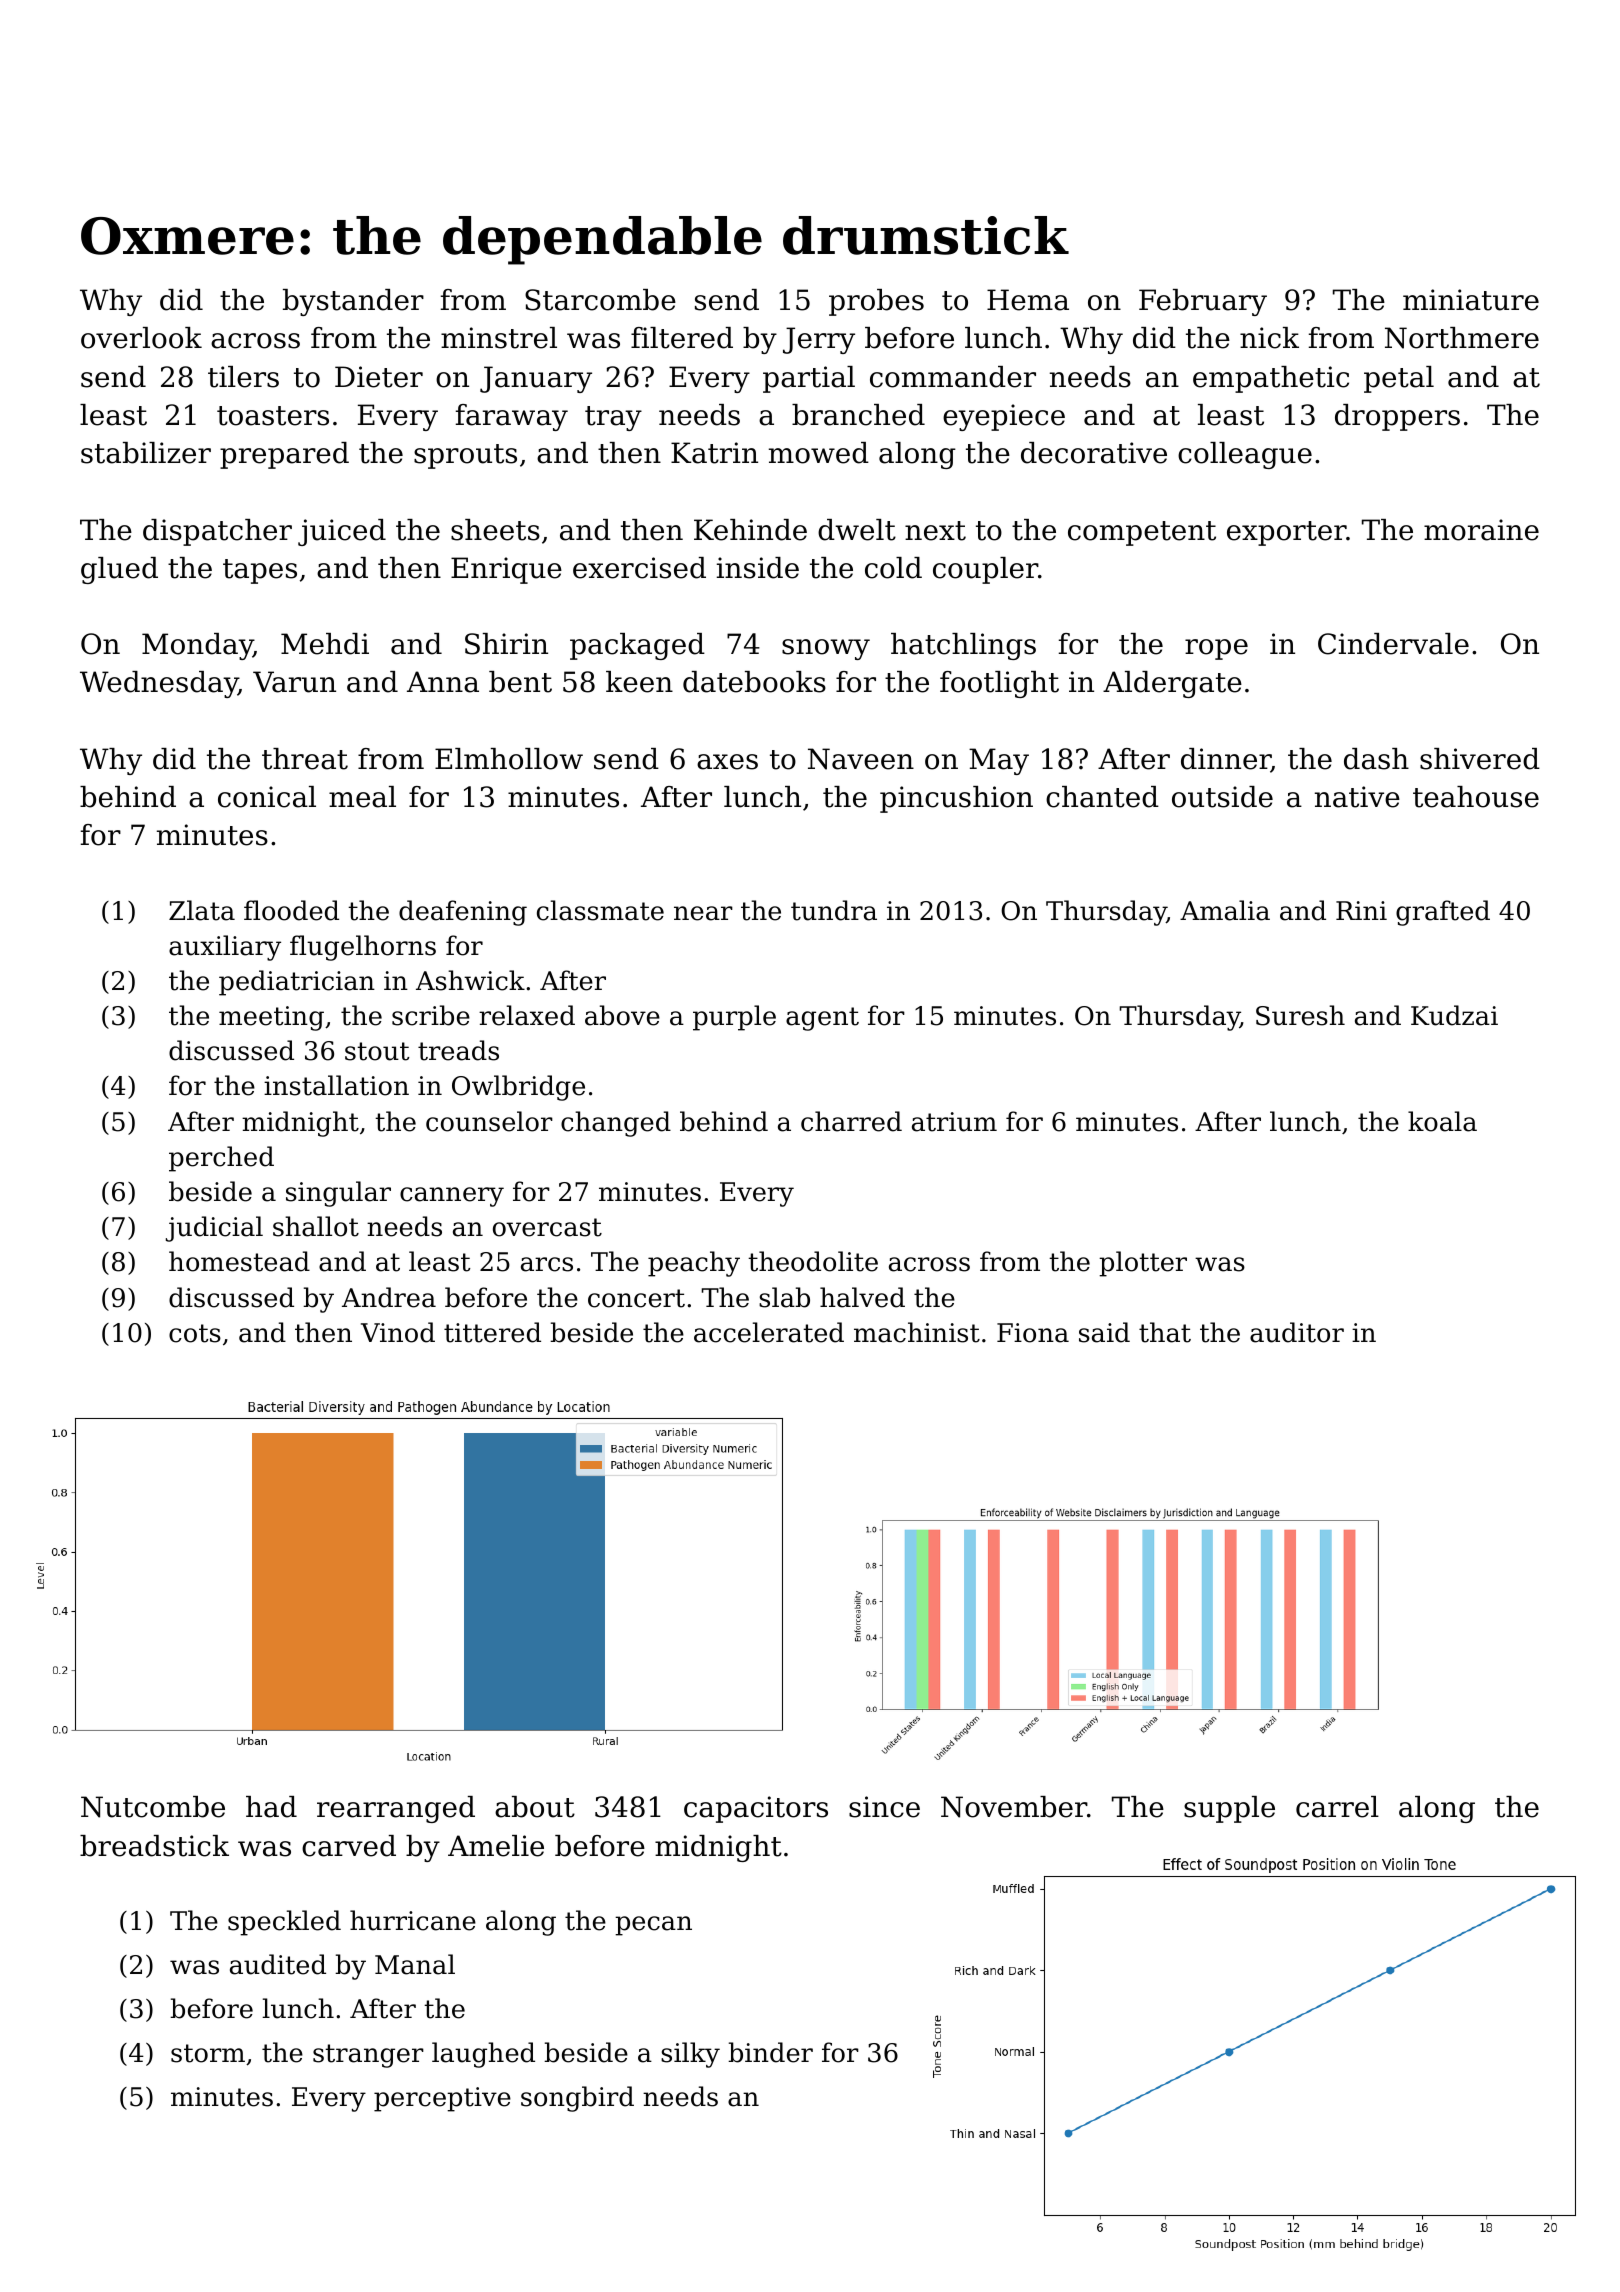  Describe the element at coordinates (756, 1809) in the screenshot. I see `capacitors` at that location.
